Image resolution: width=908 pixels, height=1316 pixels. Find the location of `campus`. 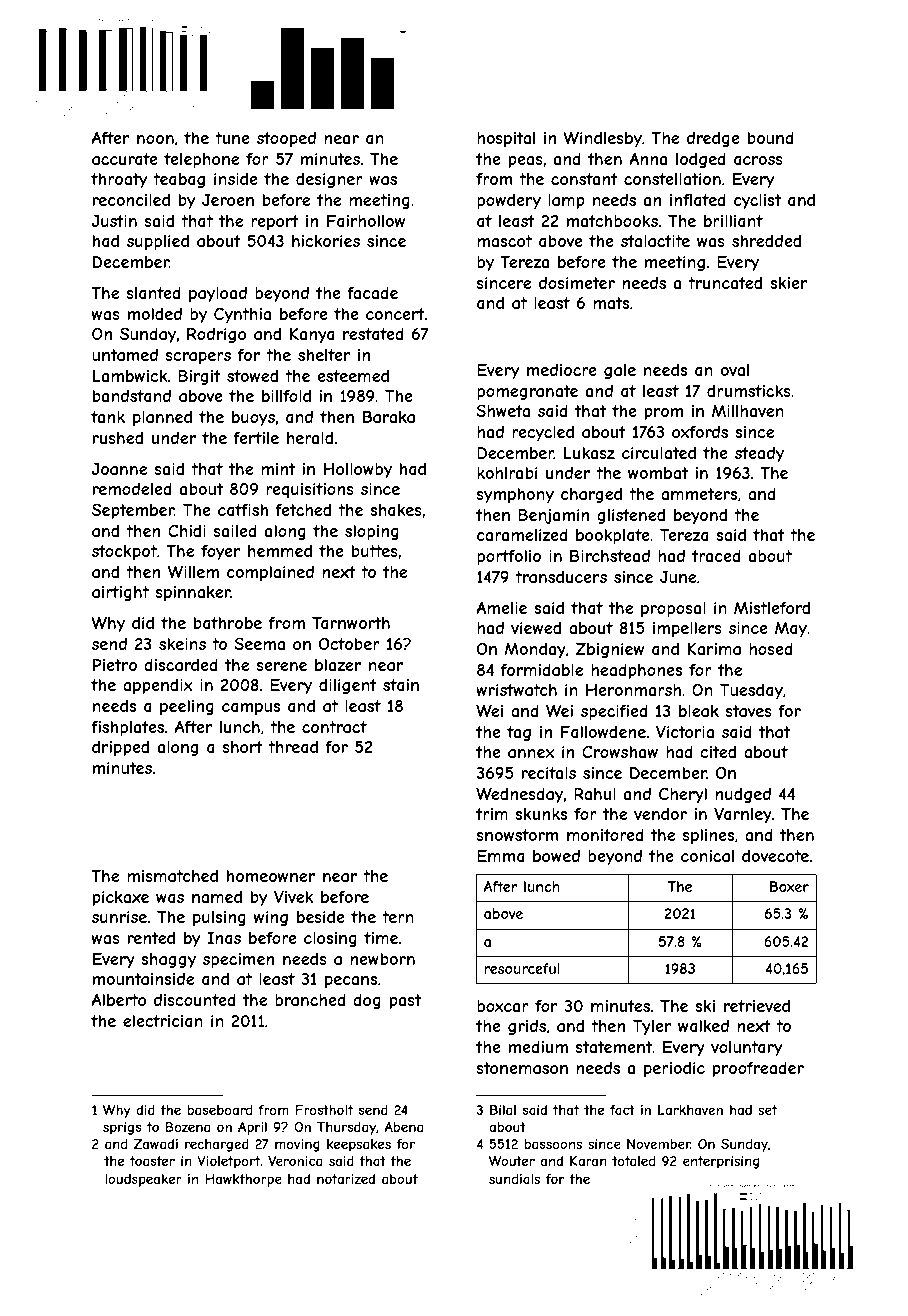

campus is located at coordinates (251, 709).
